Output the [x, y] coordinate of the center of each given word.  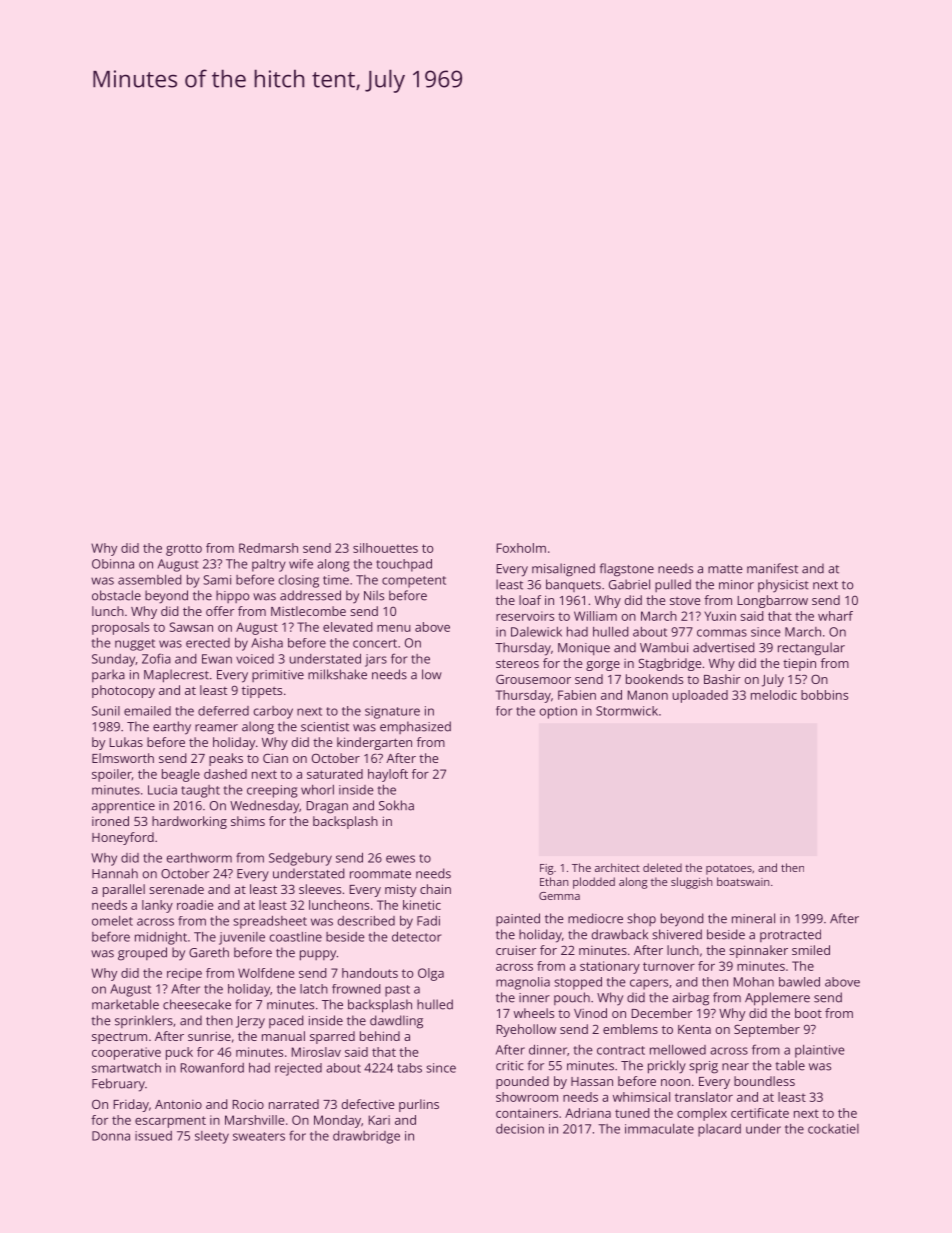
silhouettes [385, 548]
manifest [772, 568]
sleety [212, 1137]
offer [220, 611]
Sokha [396, 805]
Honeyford [123, 838]
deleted [662, 867]
